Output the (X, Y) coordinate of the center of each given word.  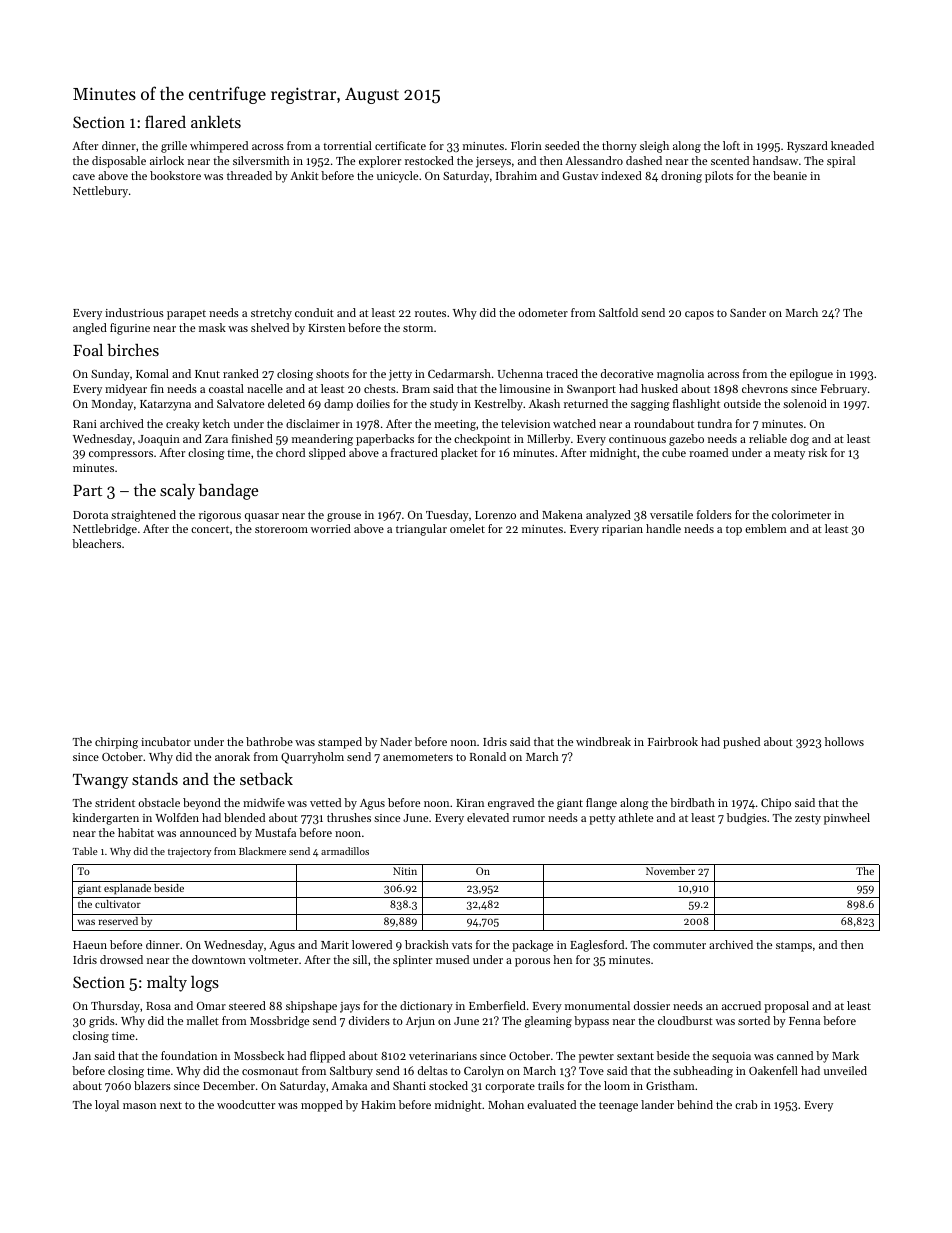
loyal (107, 1106)
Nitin (405, 871)
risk (817, 452)
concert (210, 529)
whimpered (219, 147)
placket (459, 454)
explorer (380, 162)
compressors (121, 455)
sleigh (654, 147)
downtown (219, 959)
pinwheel (847, 819)
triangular (421, 530)
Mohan (506, 1104)
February (844, 390)
